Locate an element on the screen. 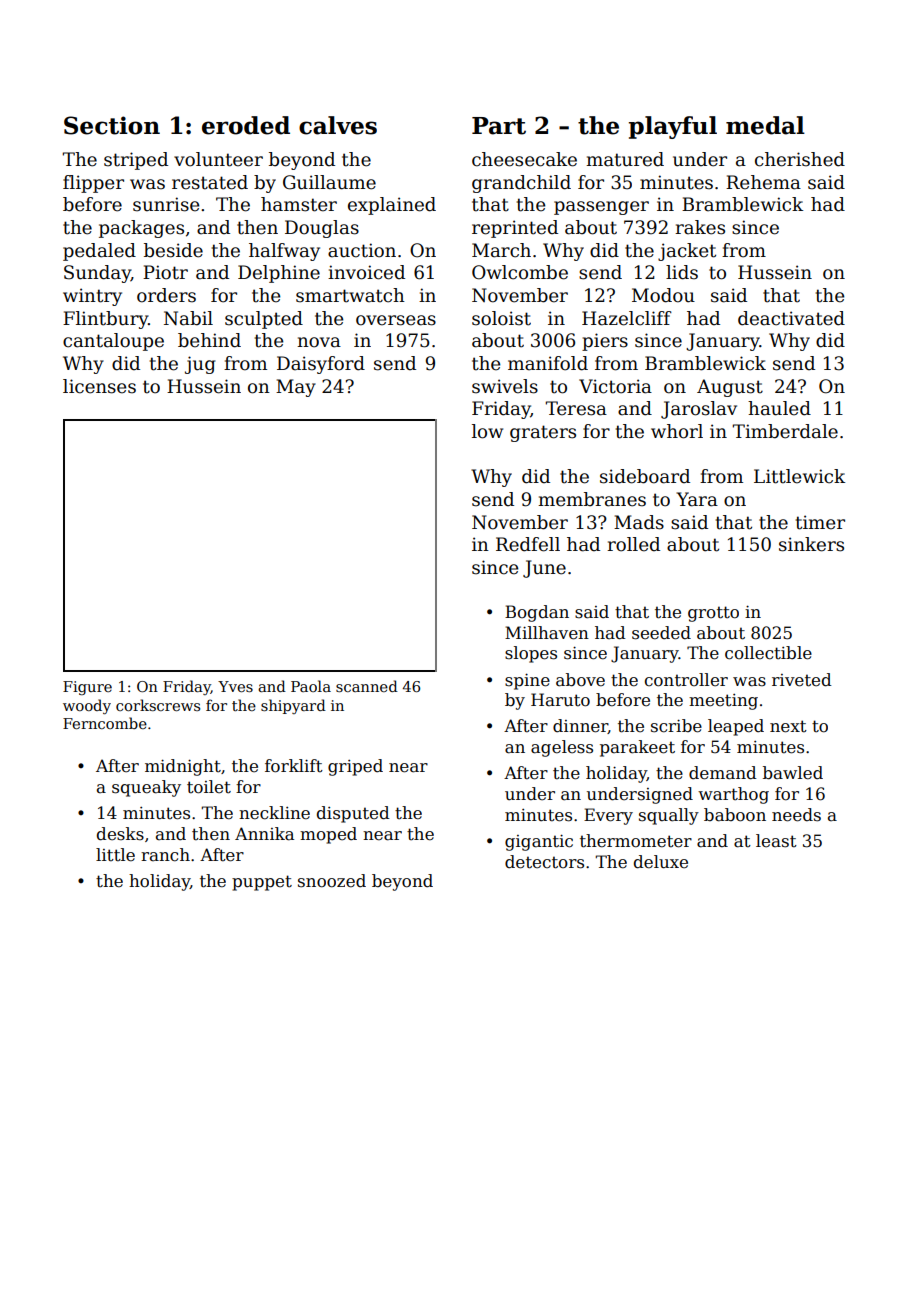 The height and width of the screenshot is (1316, 908). overseas is located at coordinates (396, 320).
